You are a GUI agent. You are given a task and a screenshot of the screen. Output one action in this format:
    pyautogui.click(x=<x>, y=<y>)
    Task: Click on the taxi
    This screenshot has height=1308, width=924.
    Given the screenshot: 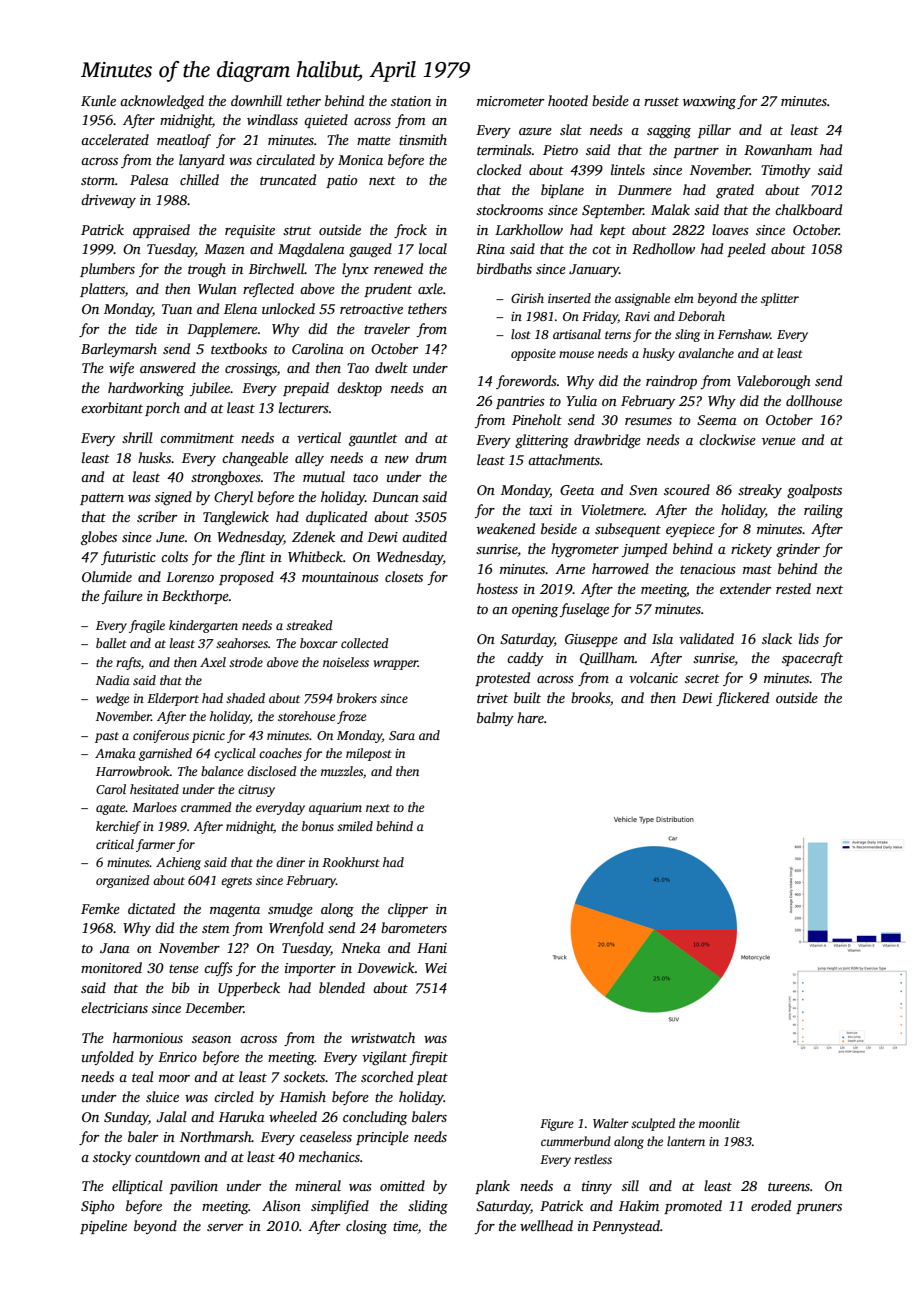 What is the action you would take?
    pyautogui.click(x=540, y=510)
